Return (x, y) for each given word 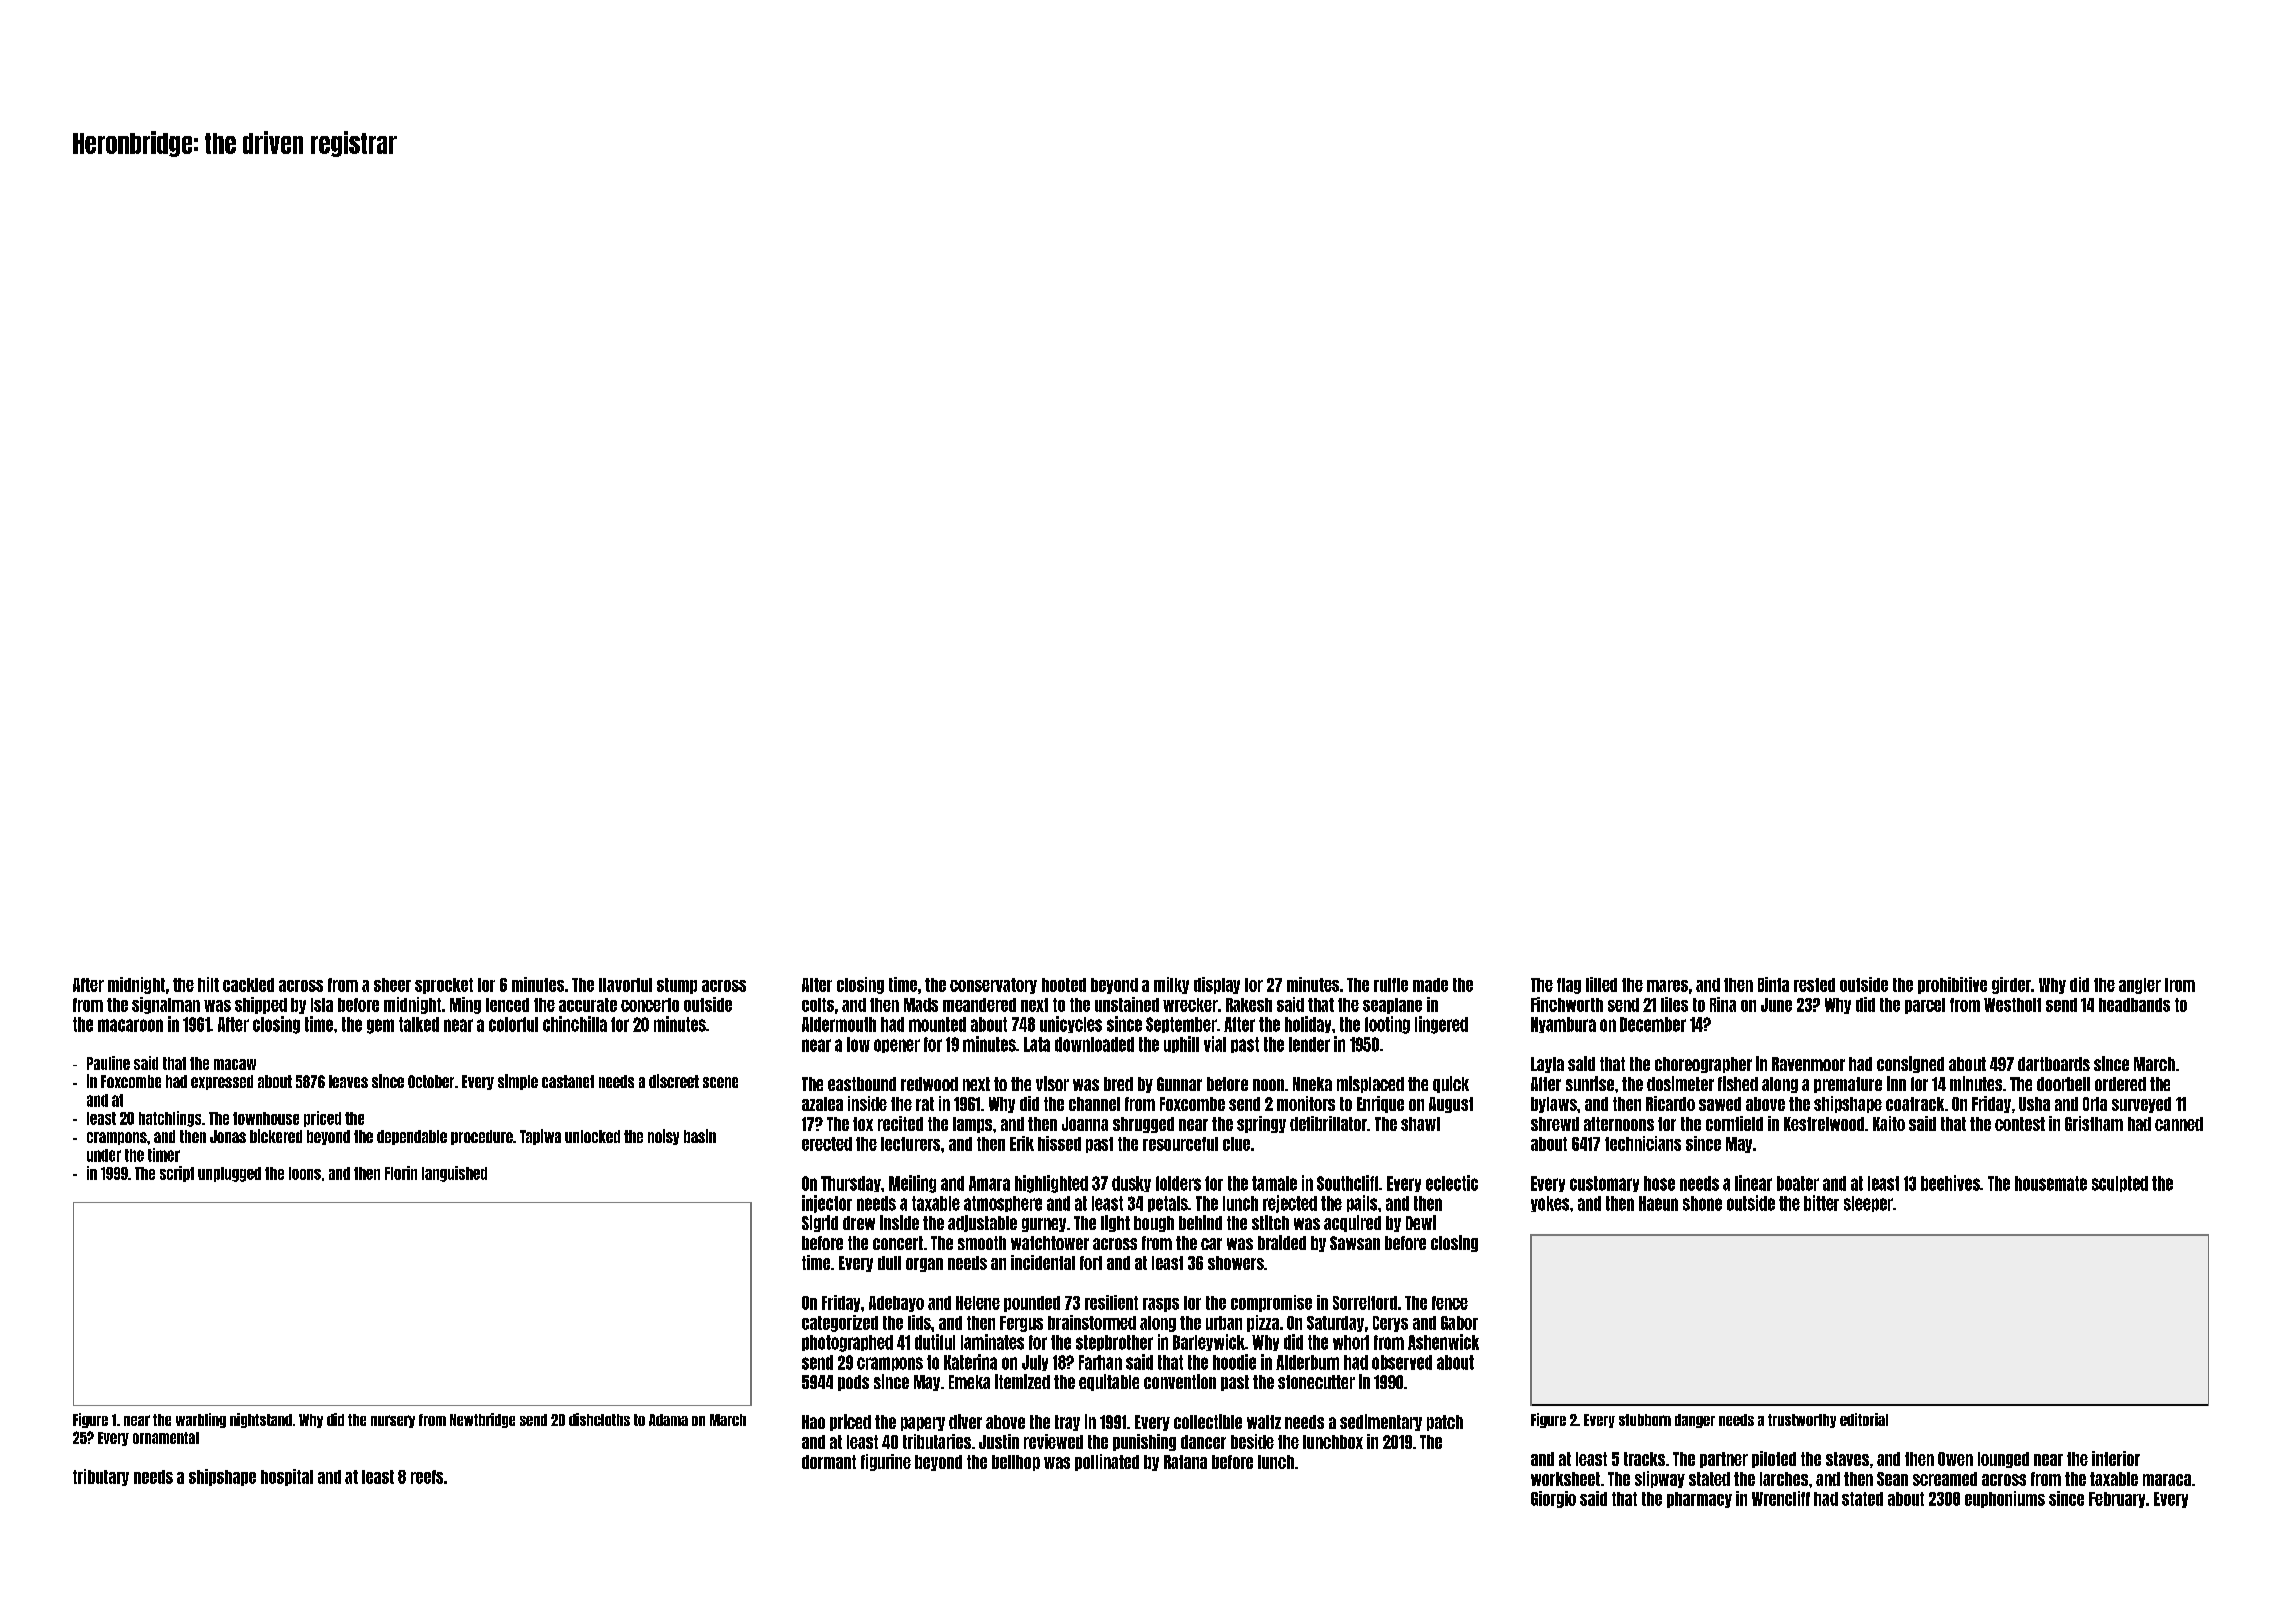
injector (827, 1204)
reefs (427, 1477)
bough (1154, 1224)
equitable (1109, 1382)
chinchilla (575, 1024)
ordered (2120, 1084)
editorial (1864, 1419)
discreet (674, 1081)
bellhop (1016, 1463)
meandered (979, 1005)
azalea (822, 1104)
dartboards (2054, 1064)
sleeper (1868, 1204)
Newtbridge (482, 1420)
